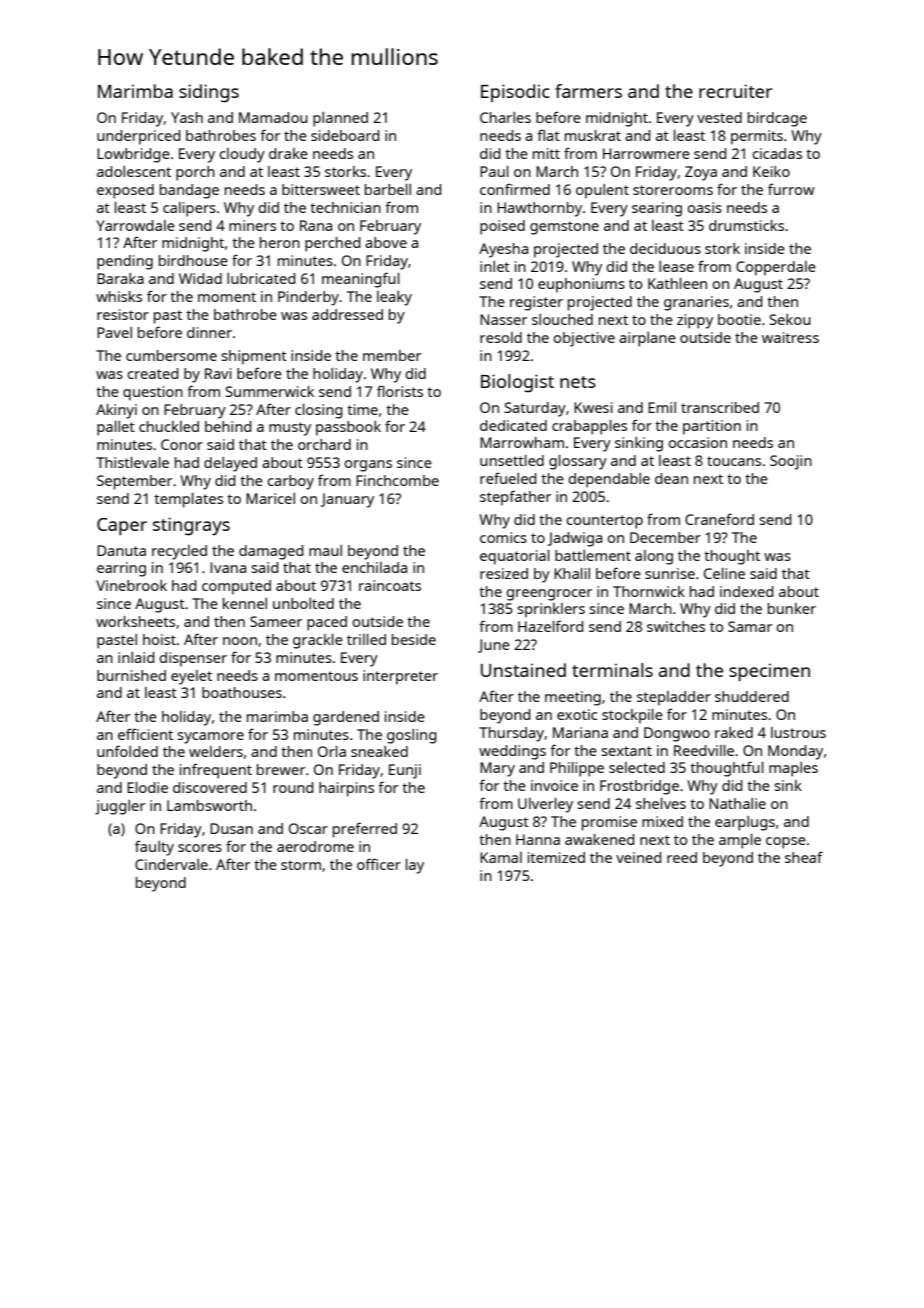 The width and height of the screenshot is (924, 1308). I want to click on sneaked, so click(379, 751).
